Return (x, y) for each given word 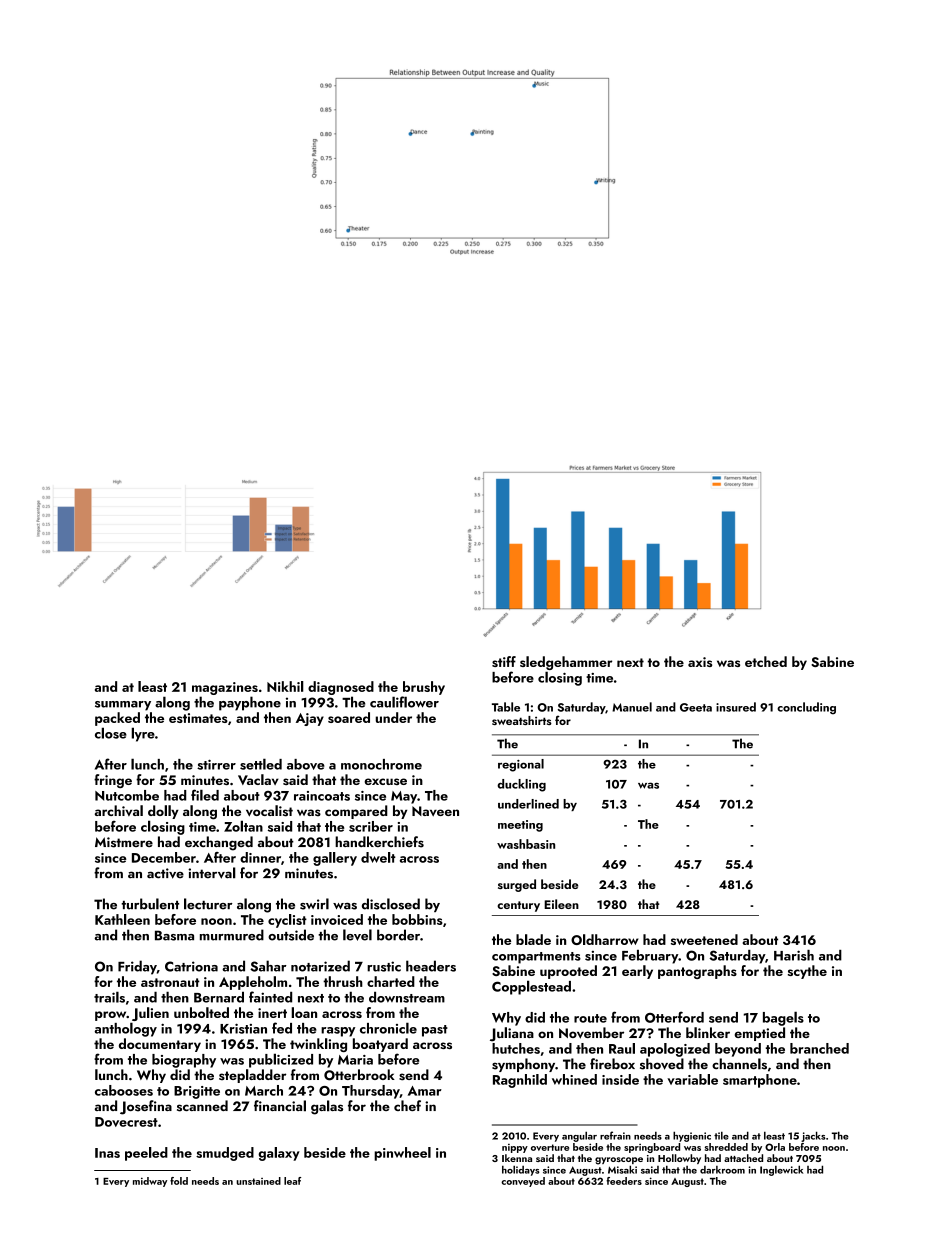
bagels (783, 1018)
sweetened (704, 939)
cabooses (124, 1090)
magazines (225, 688)
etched (766, 661)
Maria (355, 1060)
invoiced (337, 919)
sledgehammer (566, 663)
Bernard (219, 997)
